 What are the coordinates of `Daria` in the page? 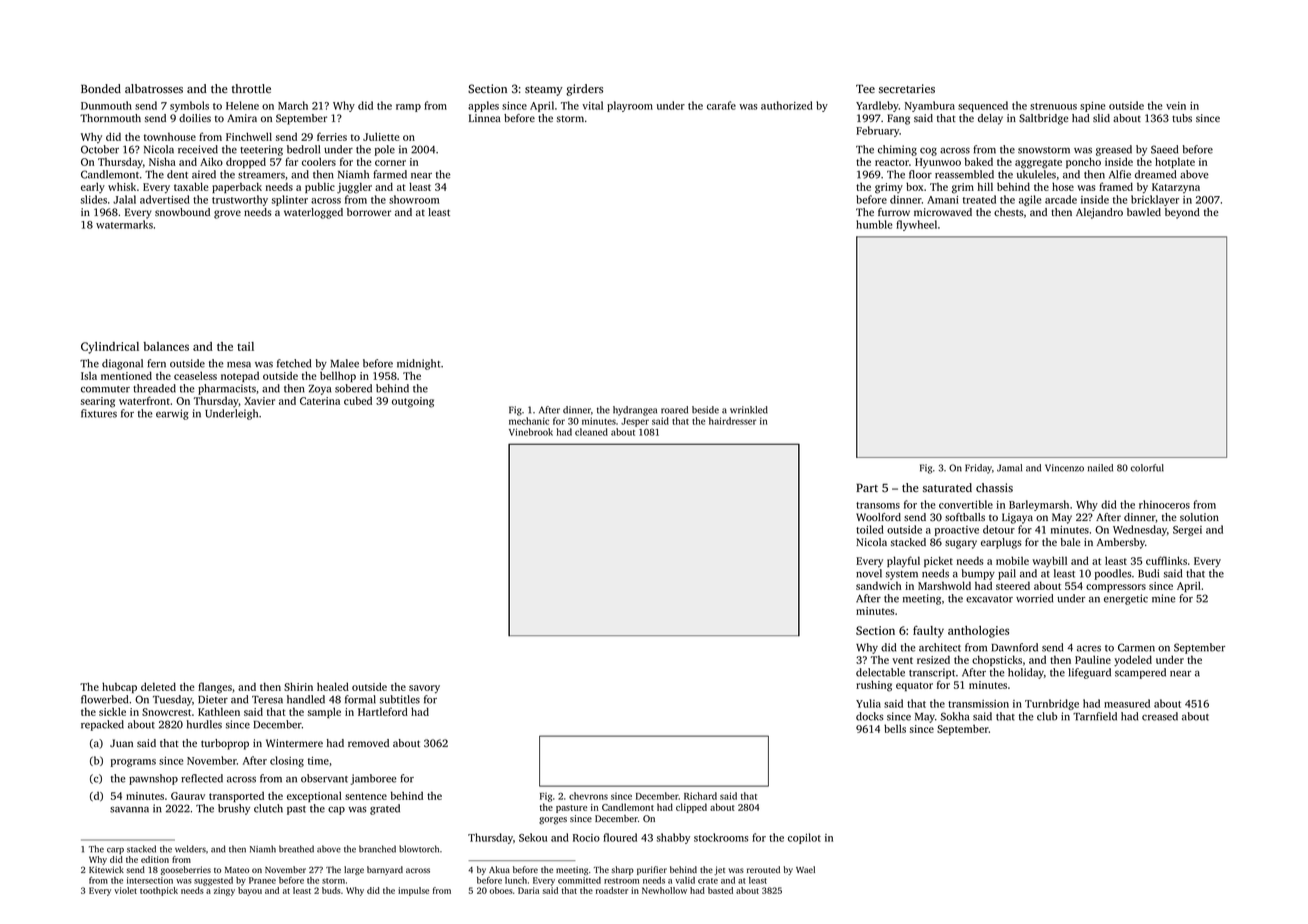 It's located at (528, 890).
